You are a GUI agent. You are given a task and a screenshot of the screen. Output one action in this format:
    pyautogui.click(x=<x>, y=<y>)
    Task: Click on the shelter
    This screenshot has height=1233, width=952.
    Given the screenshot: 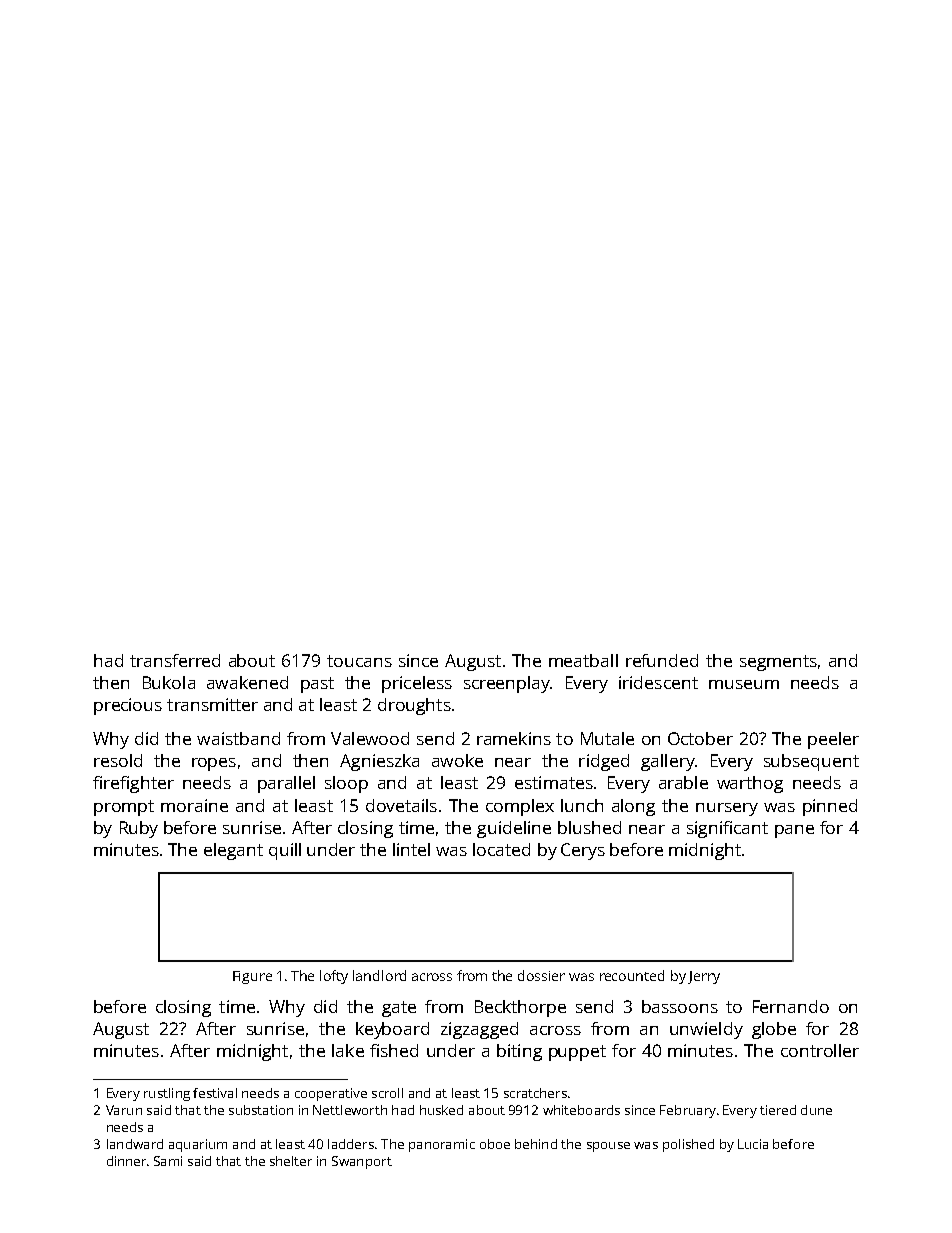 What is the action you would take?
    pyautogui.click(x=291, y=1161)
